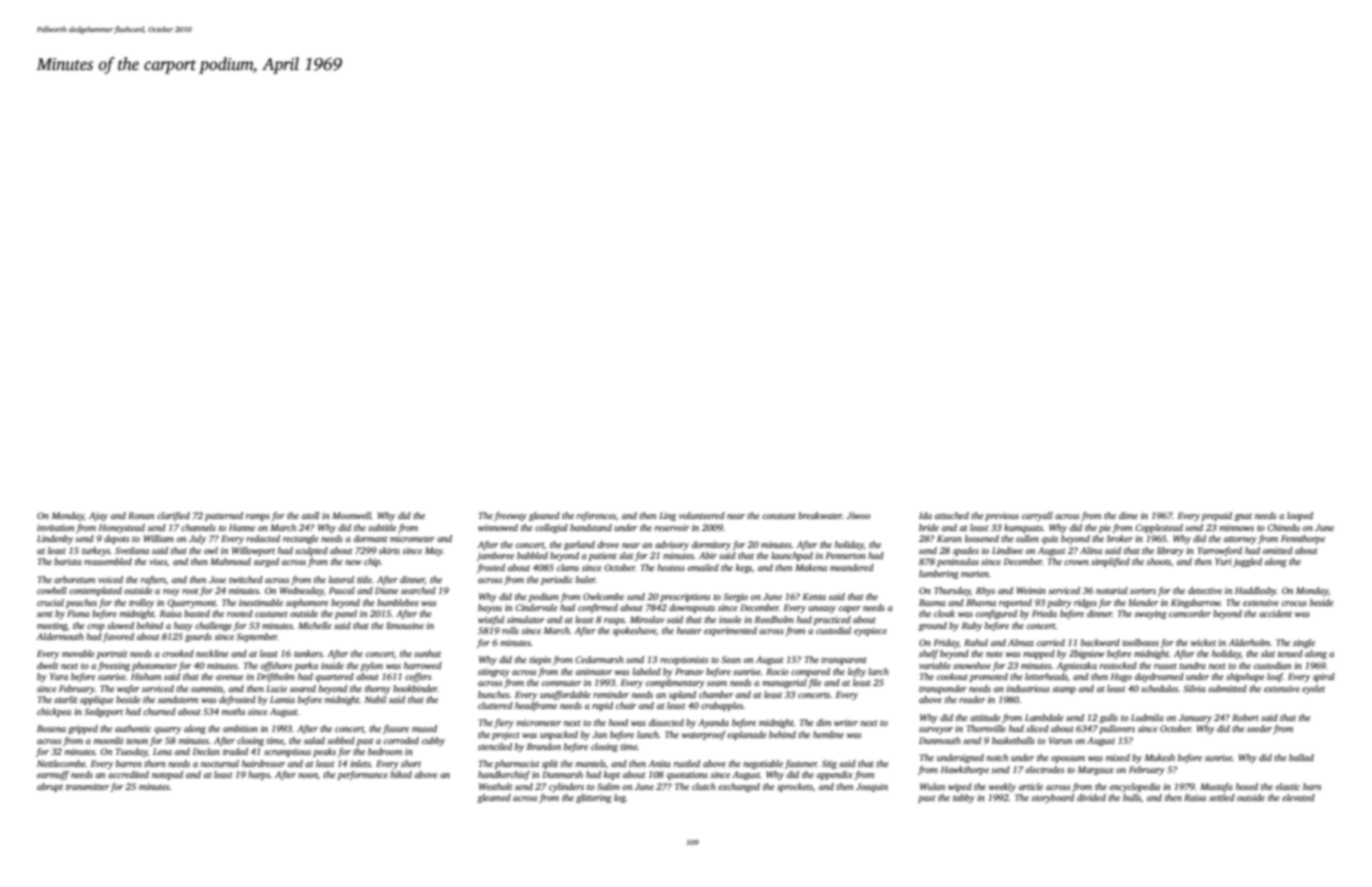  What do you see at coordinates (675, 683) in the page?
I see `complimentary` at bounding box center [675, 683].
